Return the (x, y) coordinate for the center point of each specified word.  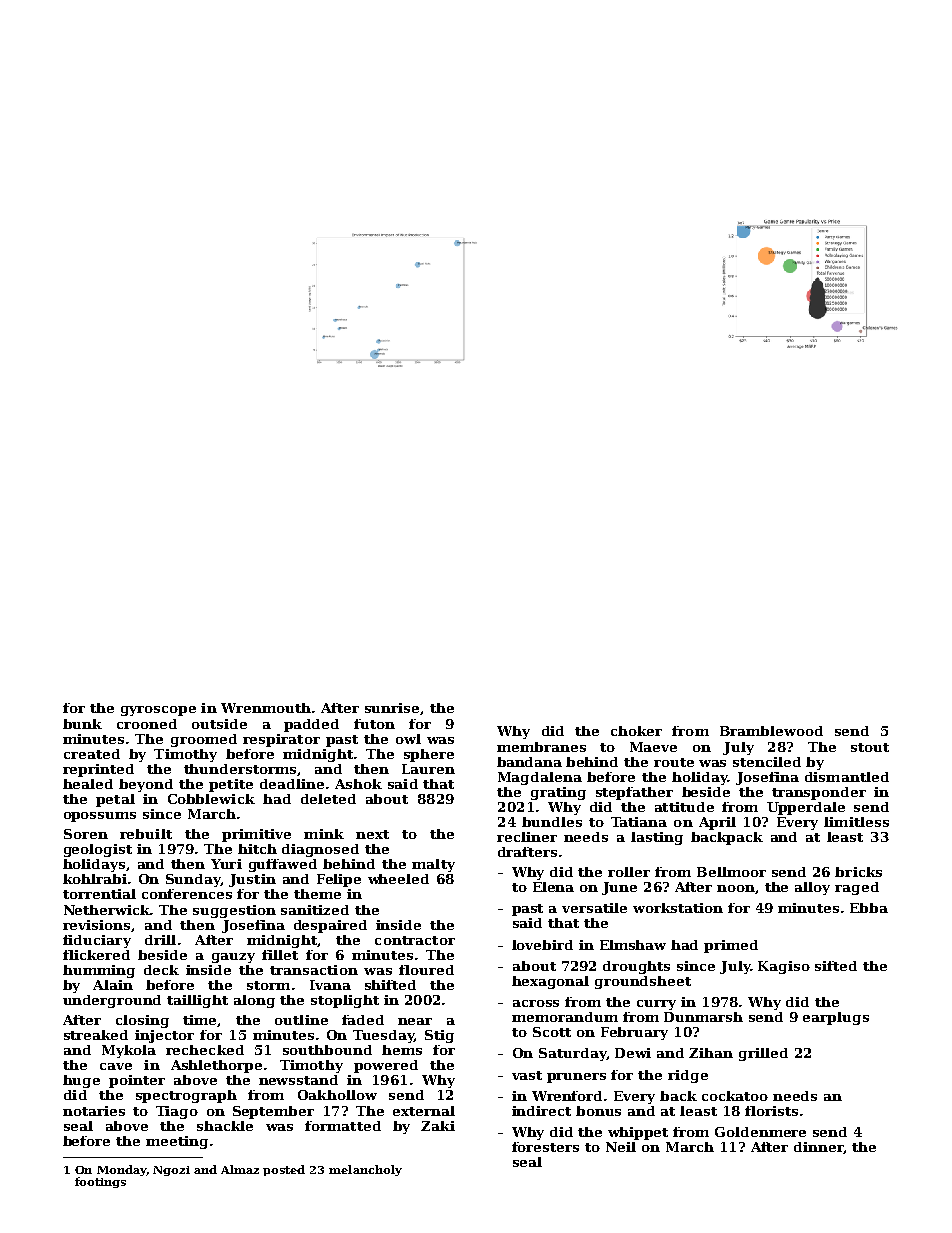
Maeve (653, 747)
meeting (177, 1142)
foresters (545, 1147)
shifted (390, 985)
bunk (82, 724)
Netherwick (107, 910)
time (199, 1020)
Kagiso (784, 967)
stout (870, 747)
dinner (819, 1148)
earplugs (836, 1018)
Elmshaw (633, 945)
